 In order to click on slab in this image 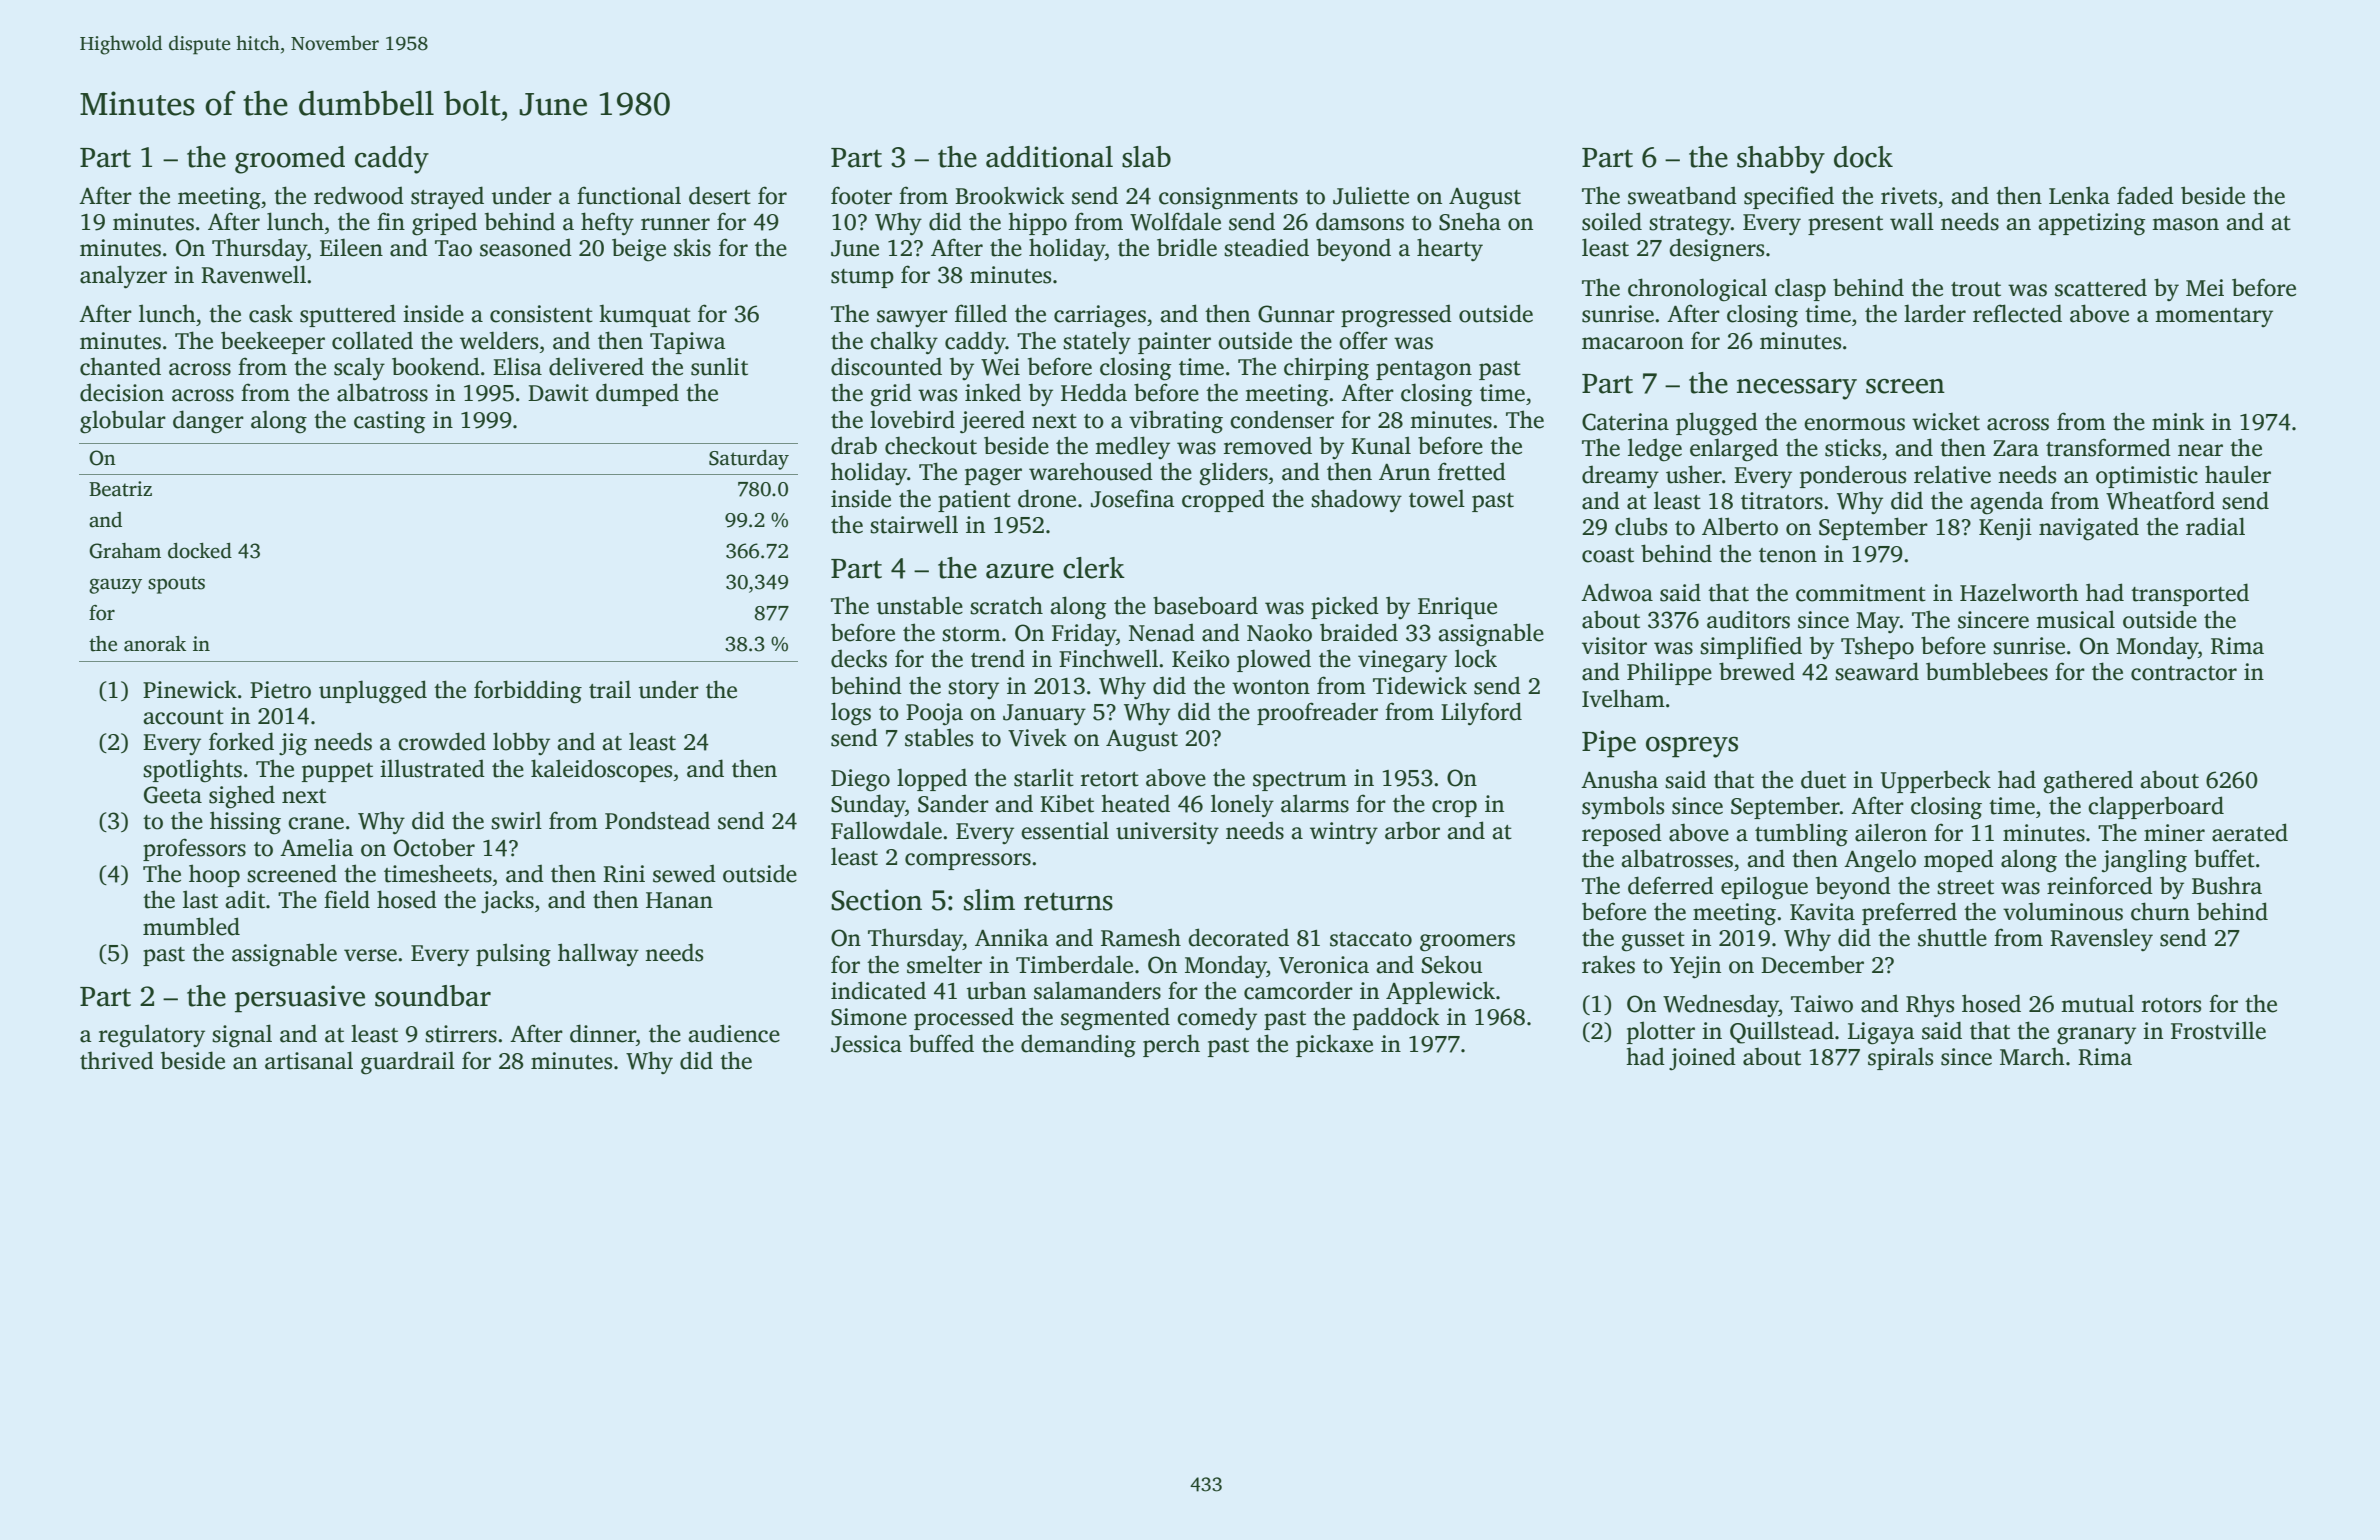, I will do `click(1146, 157)`.
